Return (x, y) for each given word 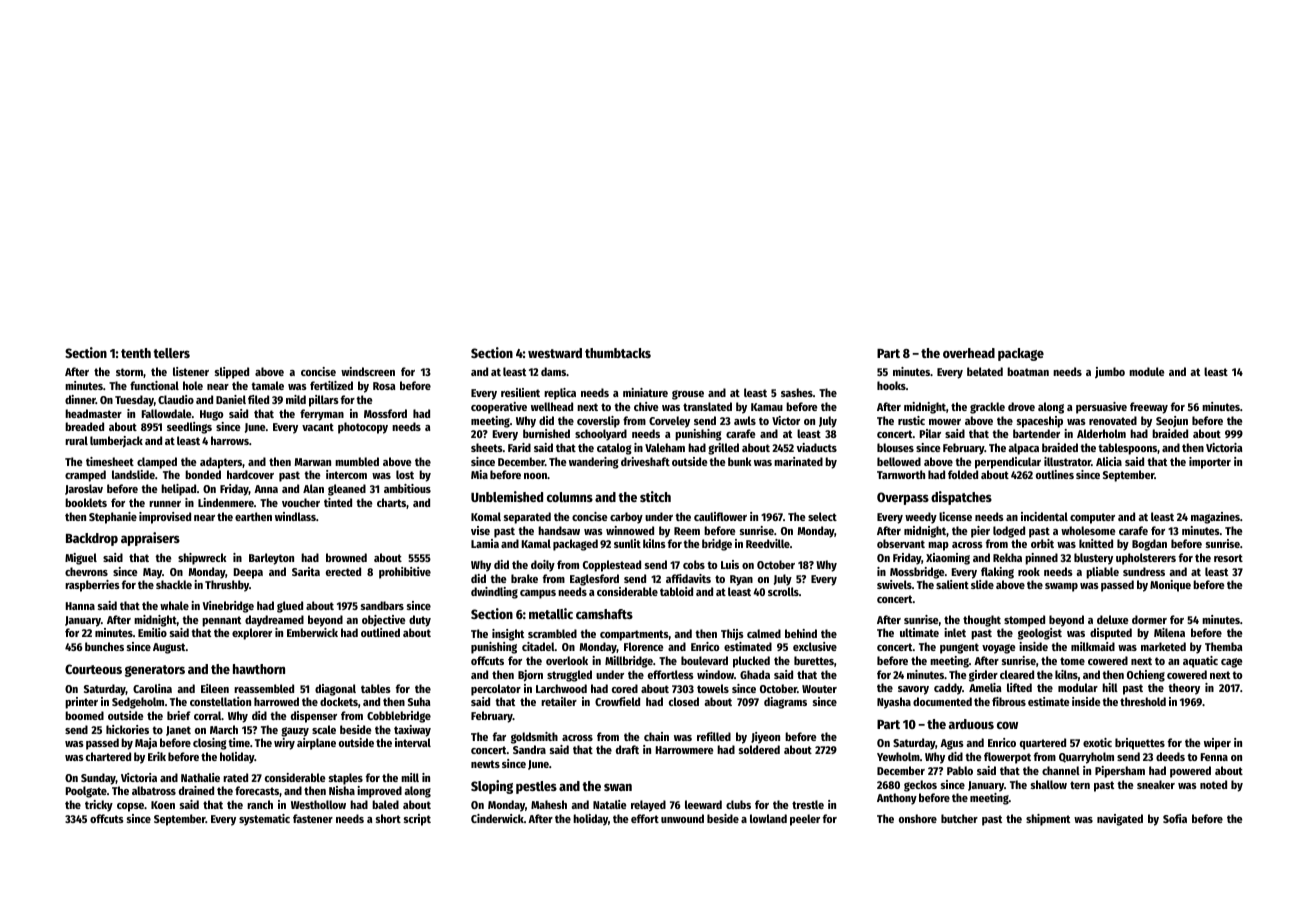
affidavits (688, 578)
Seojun (1172, 421)
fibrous (1009, 701)
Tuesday (134, 401)
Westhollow (318, 804)
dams (553, 371)
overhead (969, 353)
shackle (174, 584)
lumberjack (116, 442)
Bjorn (530, 676)
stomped (1024, 621)
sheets (487, 447)
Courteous (93, 669)
